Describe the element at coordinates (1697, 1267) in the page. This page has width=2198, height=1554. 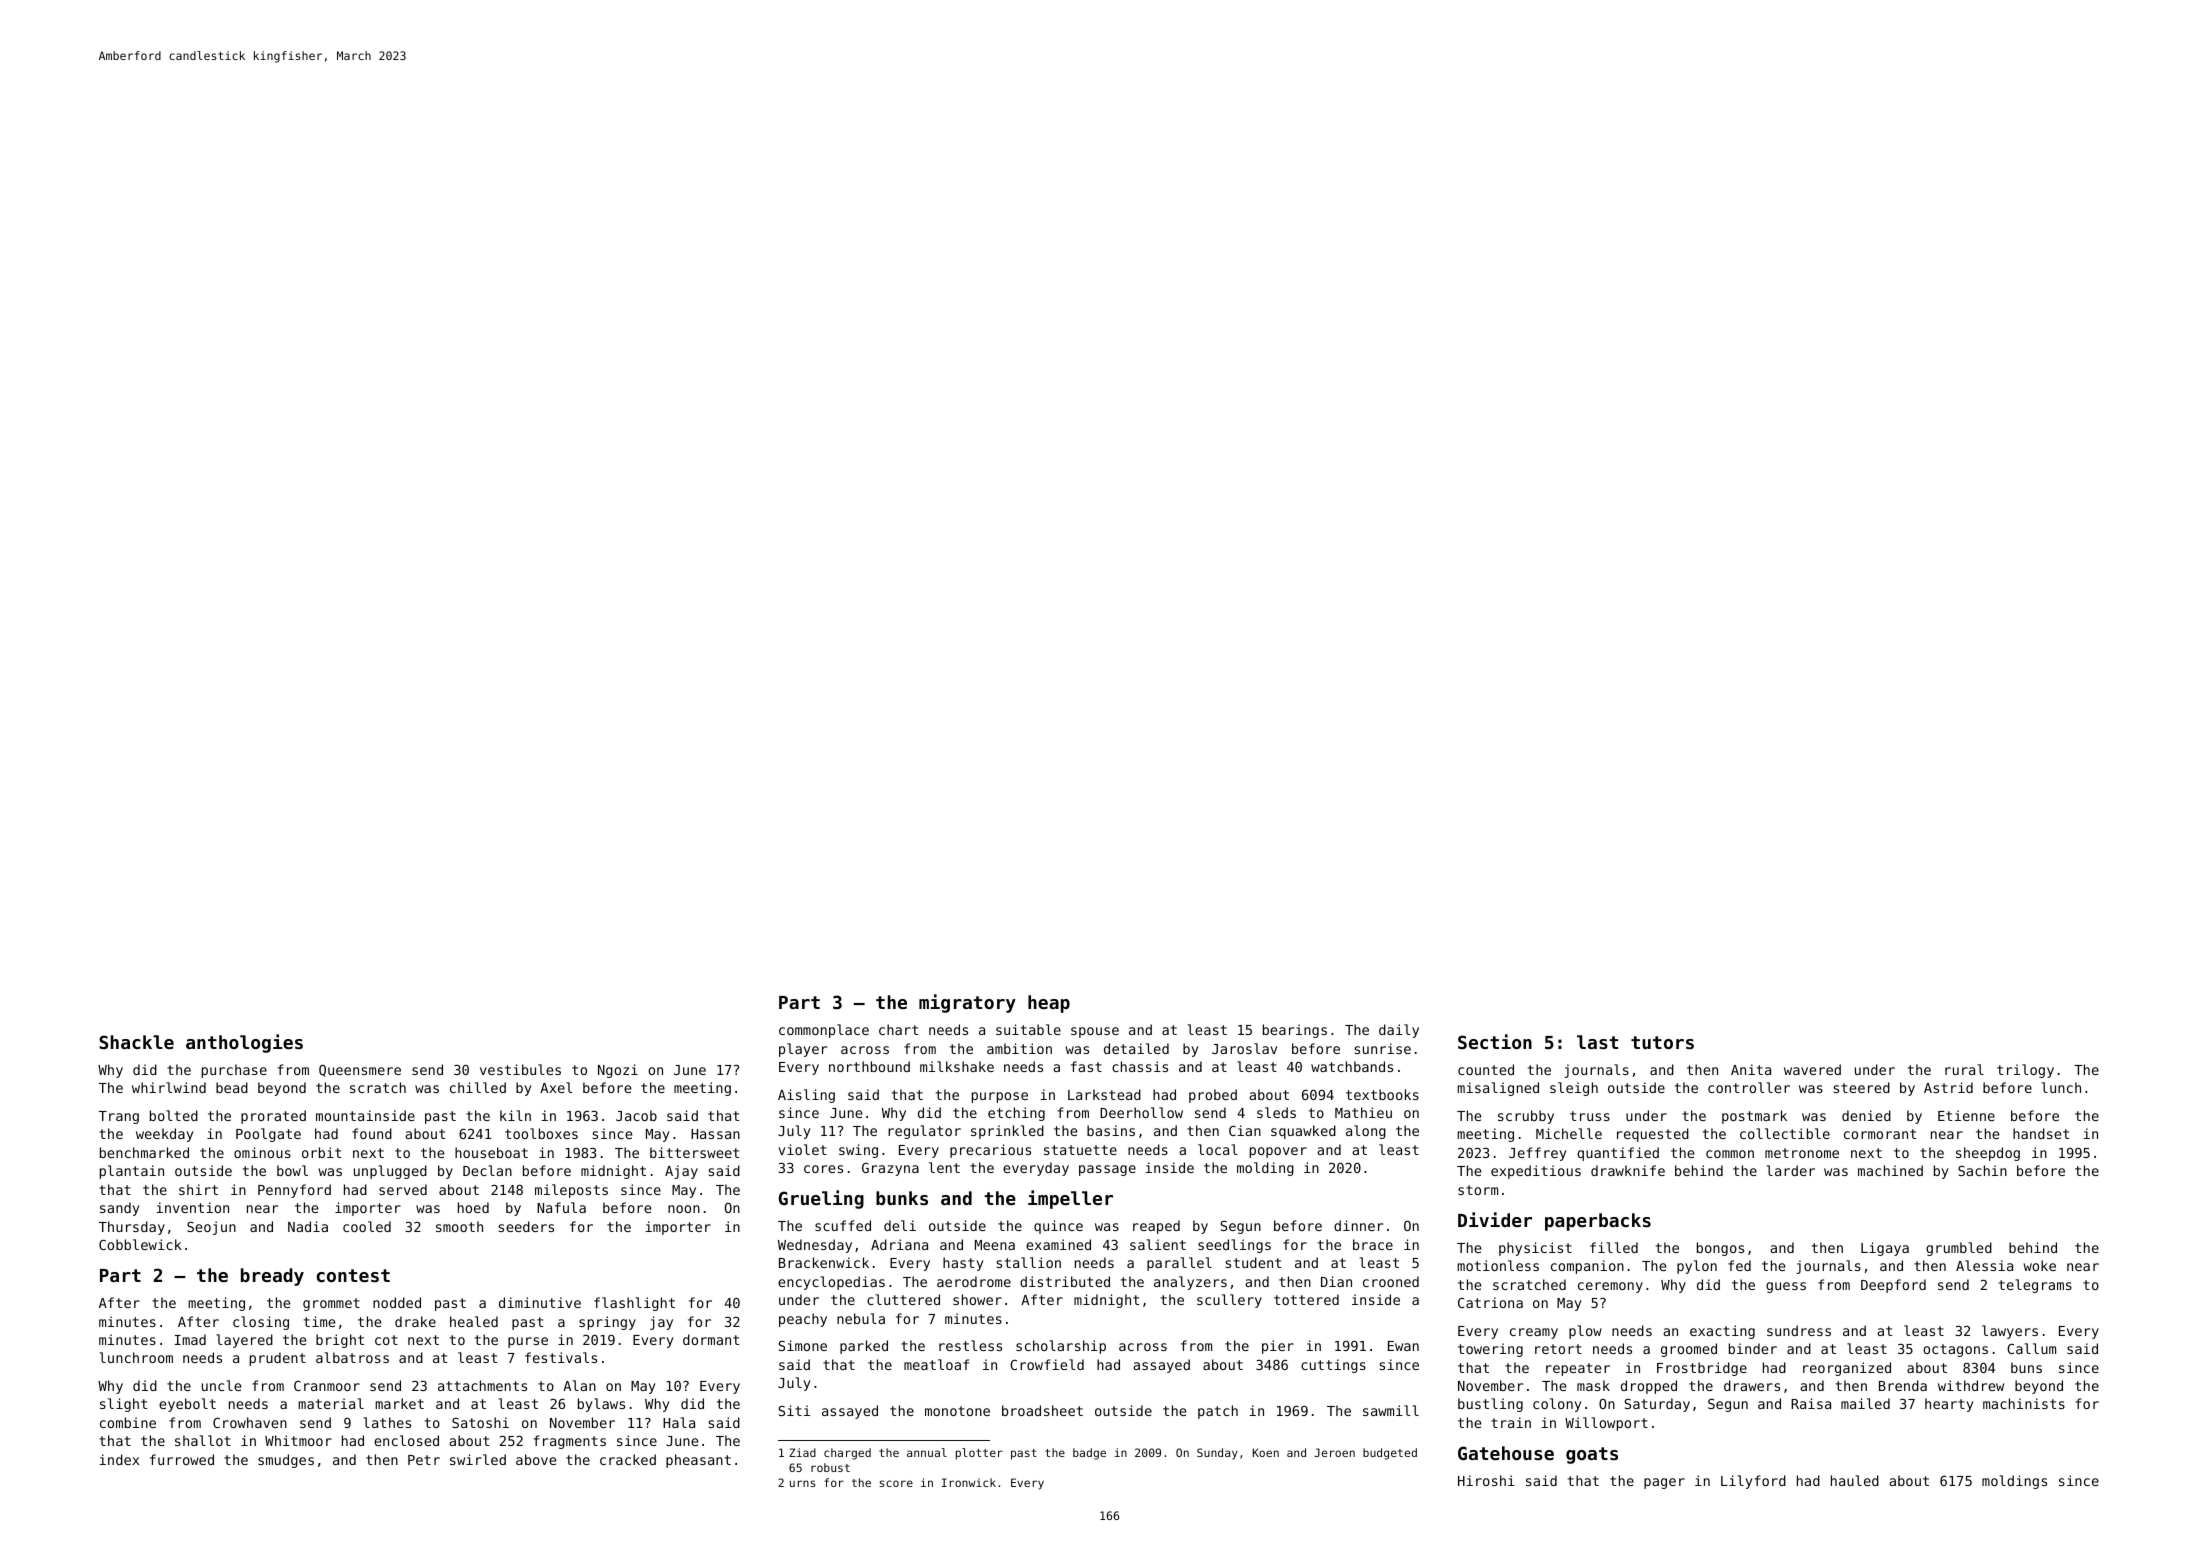
I see `pylon` at that location.
